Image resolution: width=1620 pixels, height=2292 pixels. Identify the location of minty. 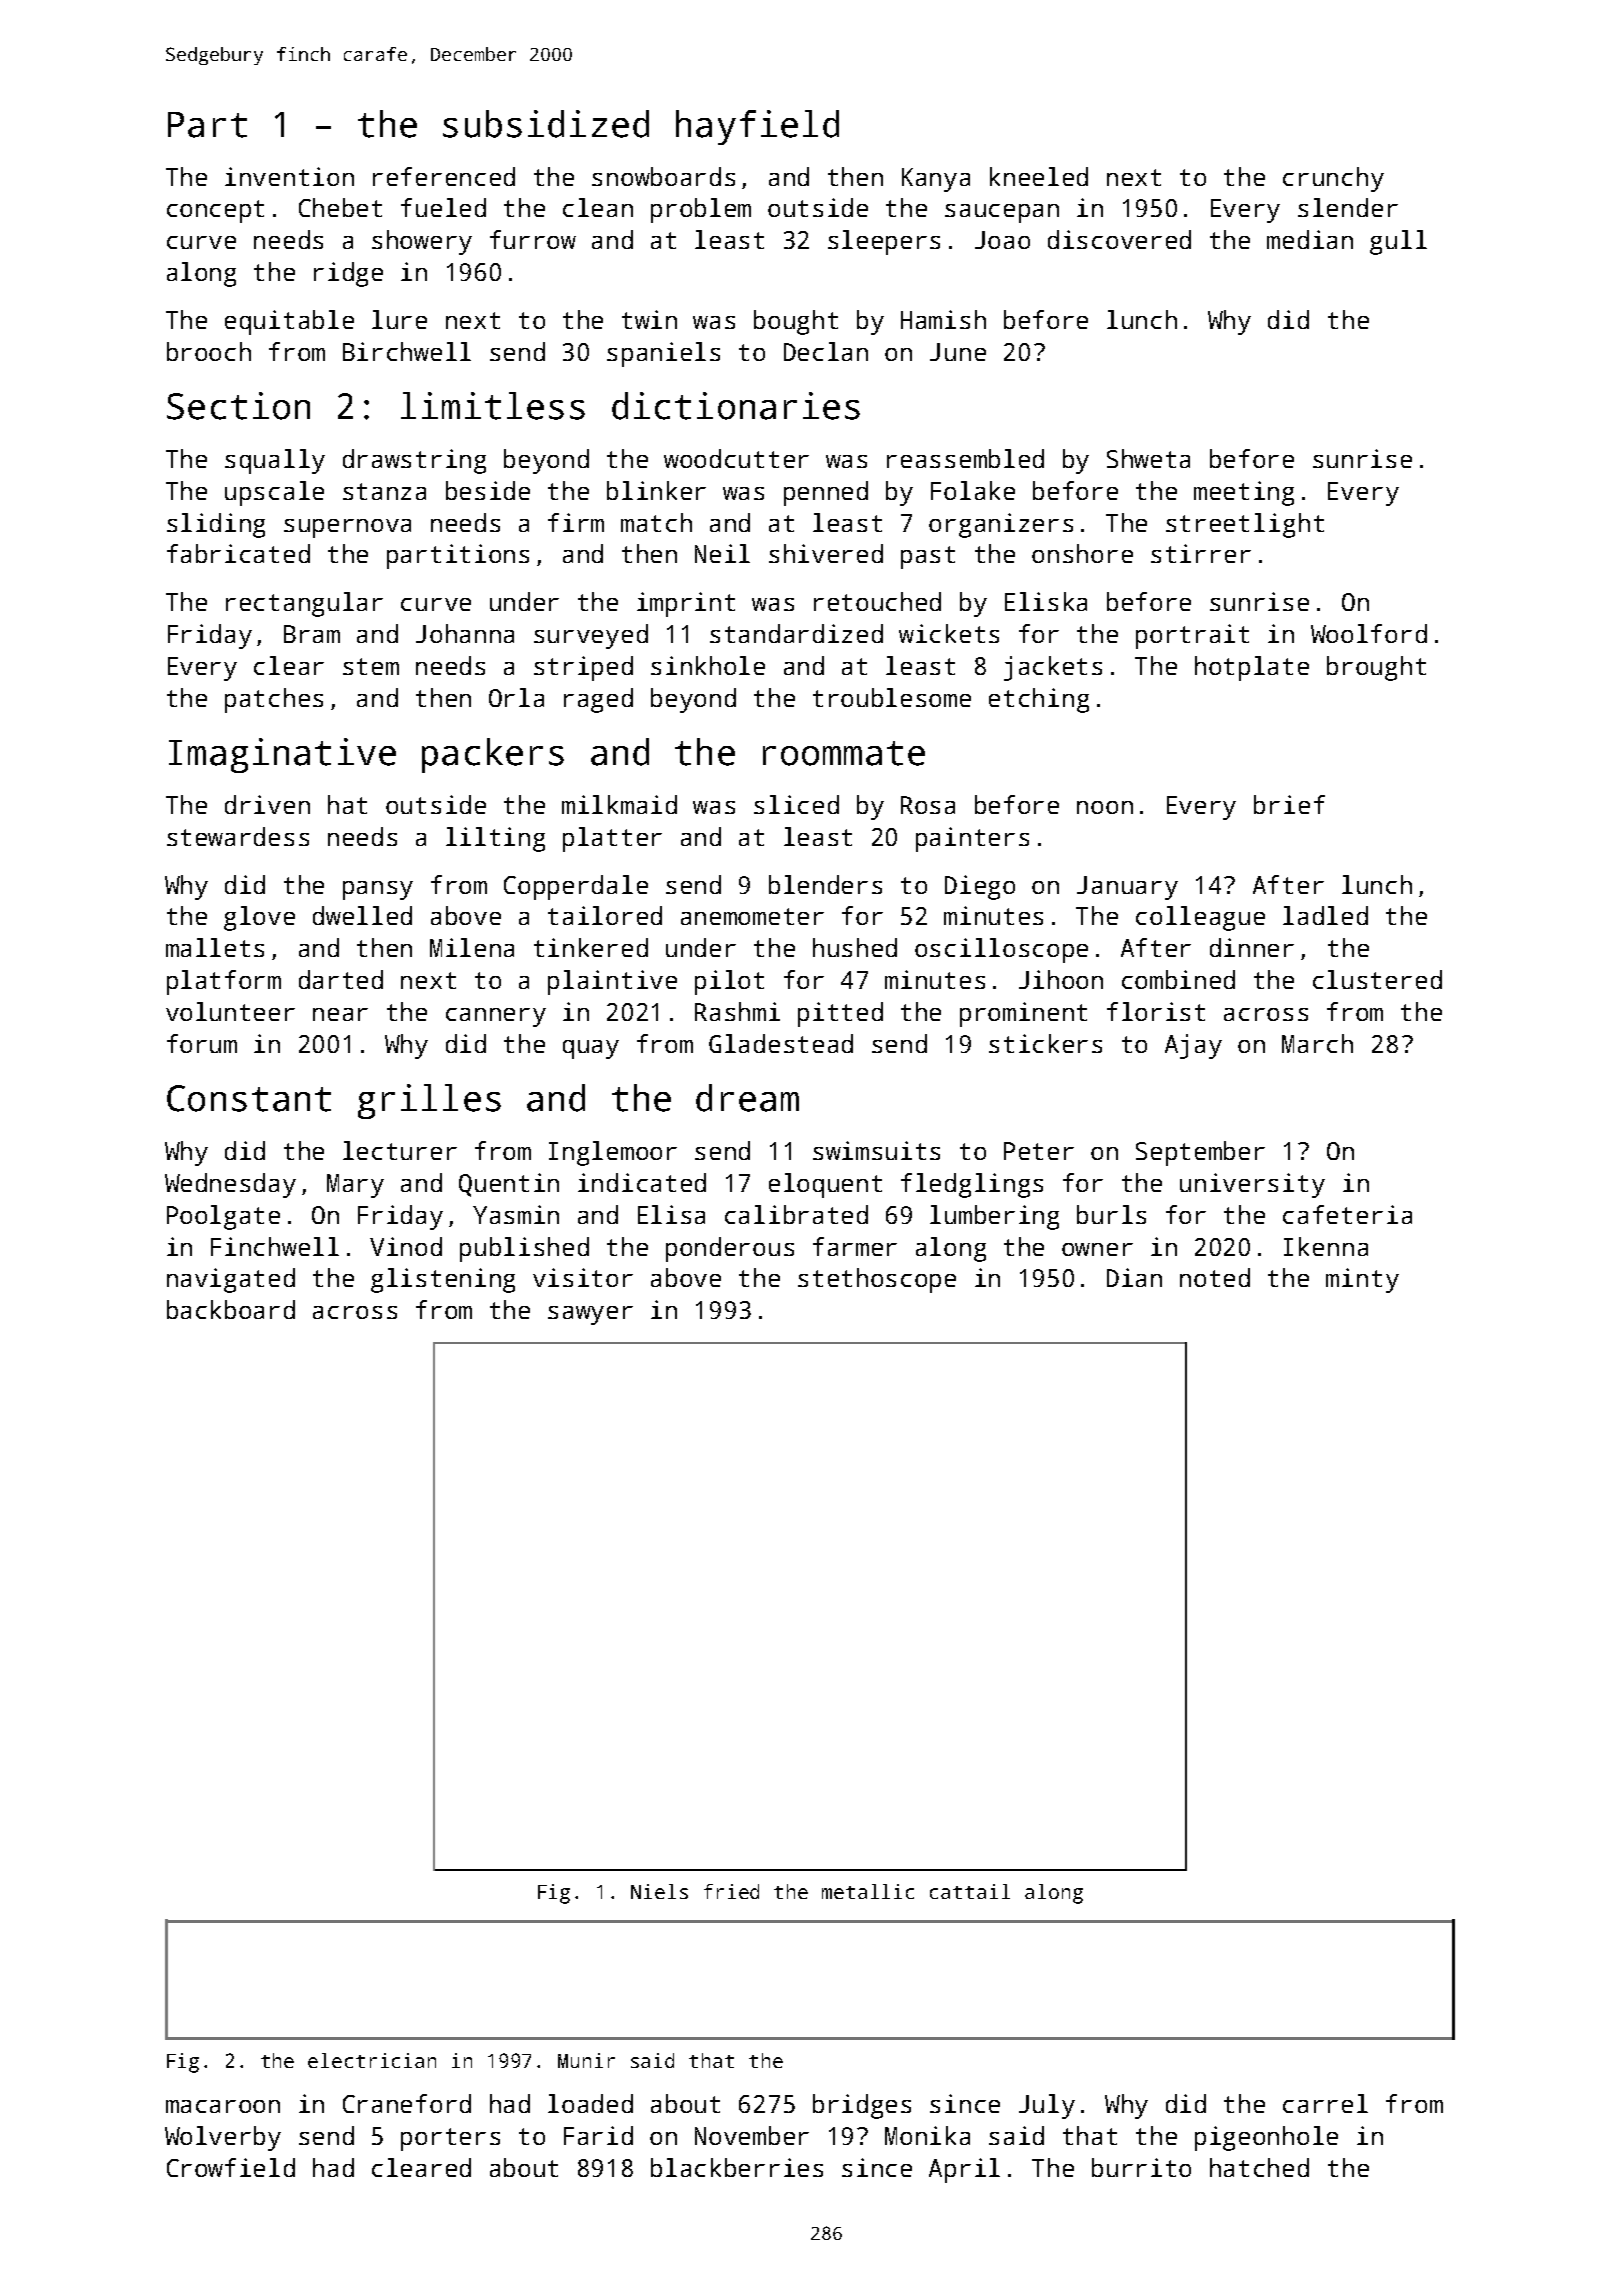
(1362, 1280).
